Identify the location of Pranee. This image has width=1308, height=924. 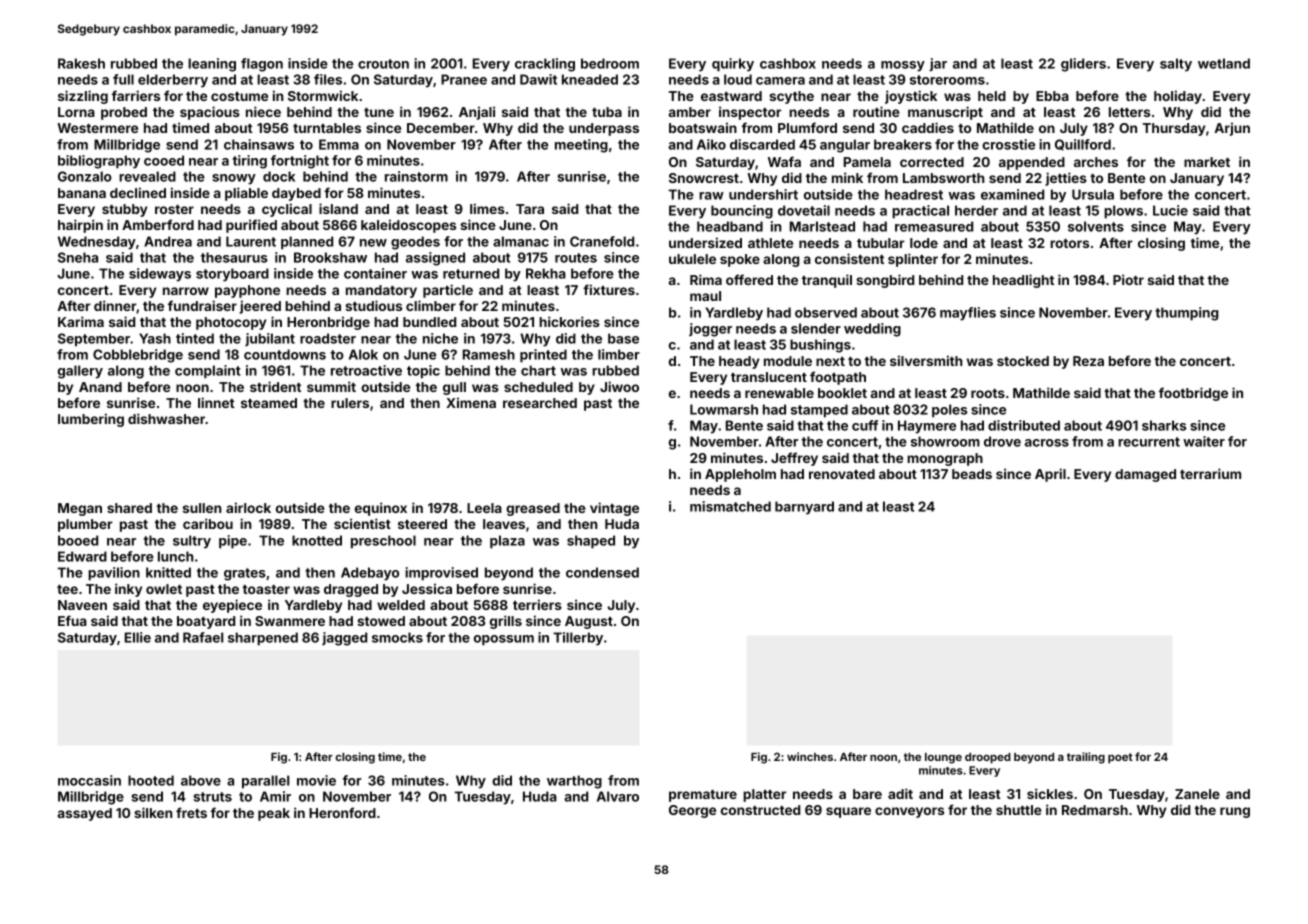
(464, 79).
